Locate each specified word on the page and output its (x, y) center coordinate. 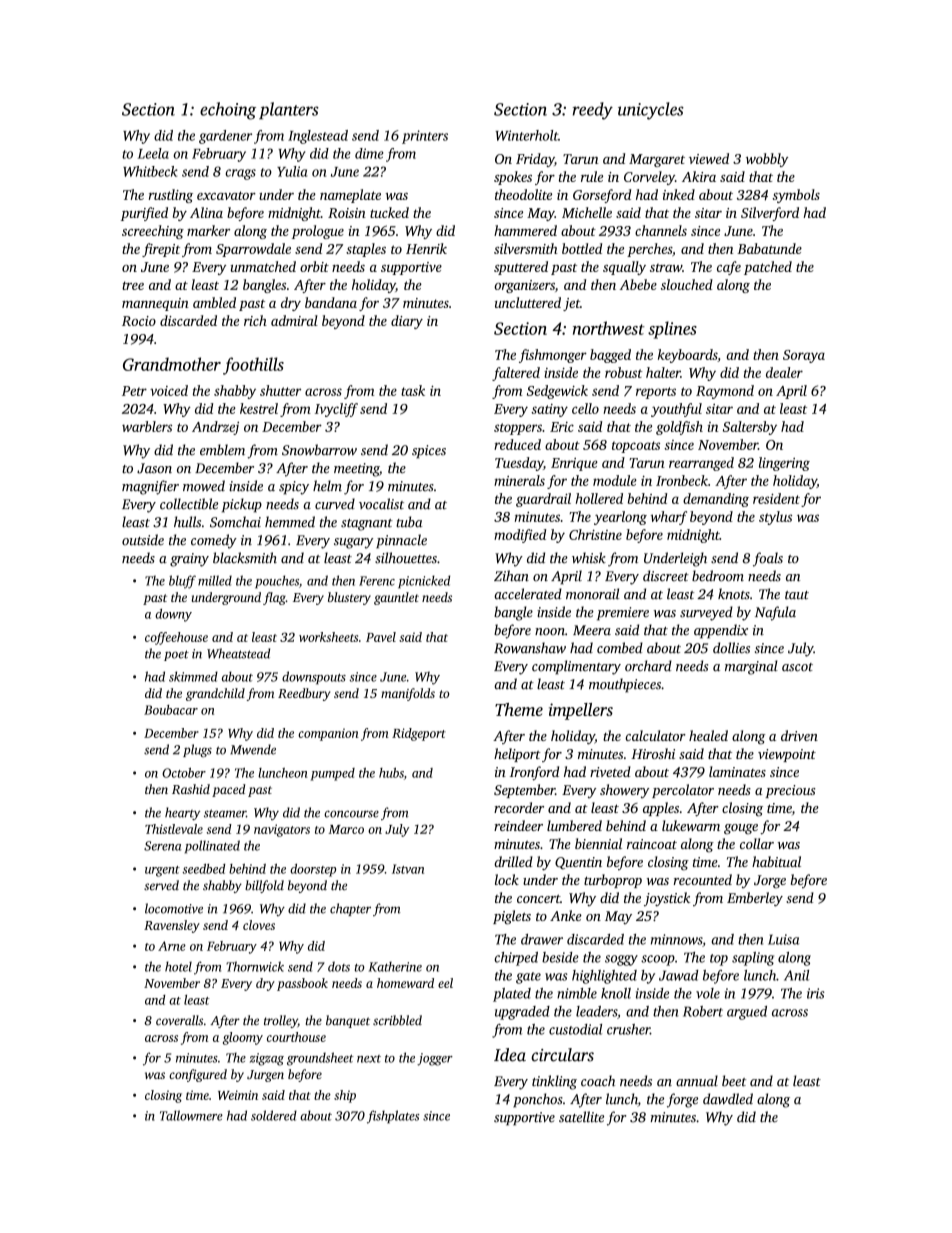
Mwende (253, 749)
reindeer (518, 825)
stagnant (367, 525)
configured (198, 1075)
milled (215, 580)
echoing (228, 111)
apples (661, 809)
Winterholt (526, 135)
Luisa (783, 939)
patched (768, 268)
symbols (796, 196)
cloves (259, 925)
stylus (775, 518)
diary (407, 322)
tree (133, 285)
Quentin (578, 863)
